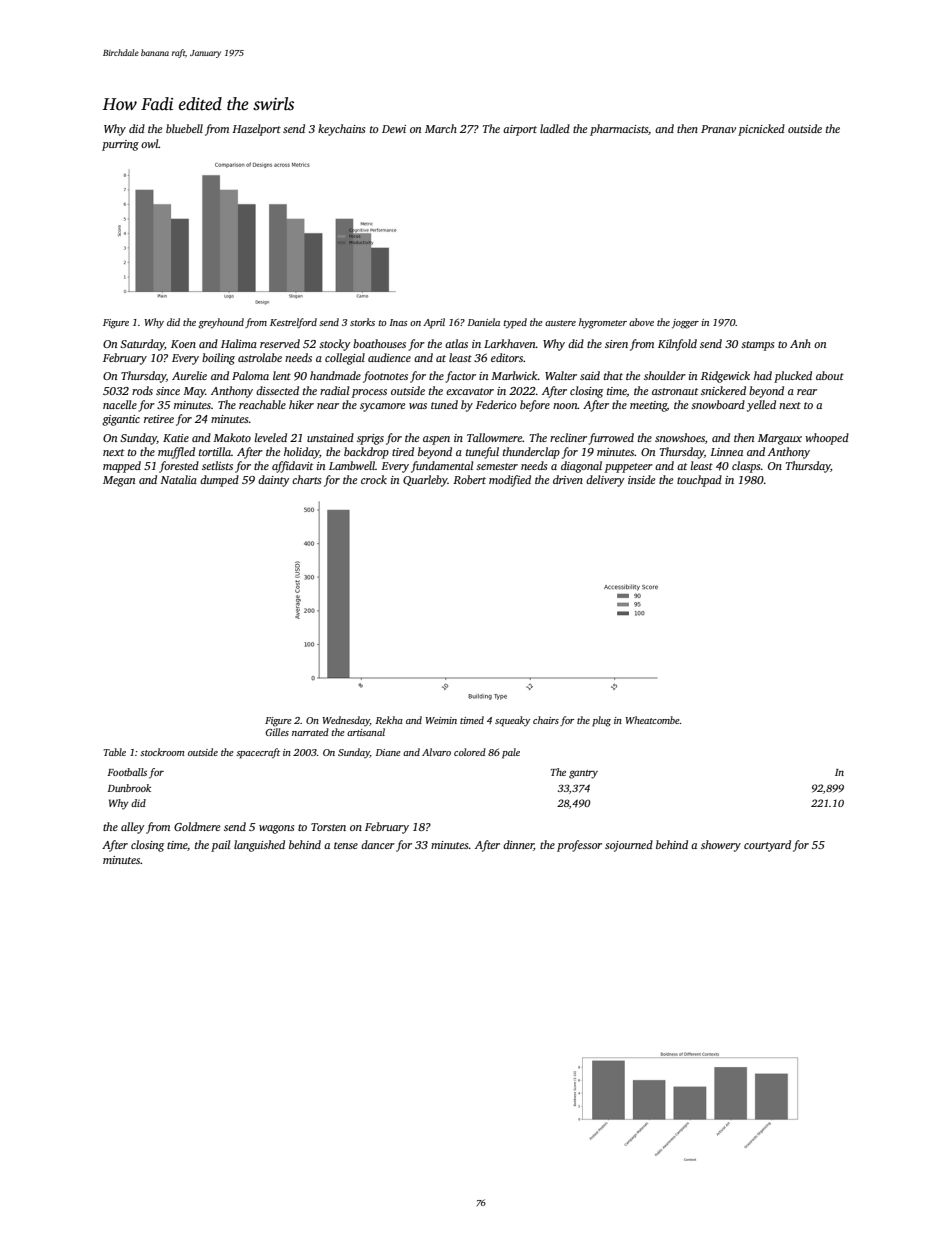 The width and height of the screenshot is (952, 1233). I want to click on owl, so click(150, 143).
